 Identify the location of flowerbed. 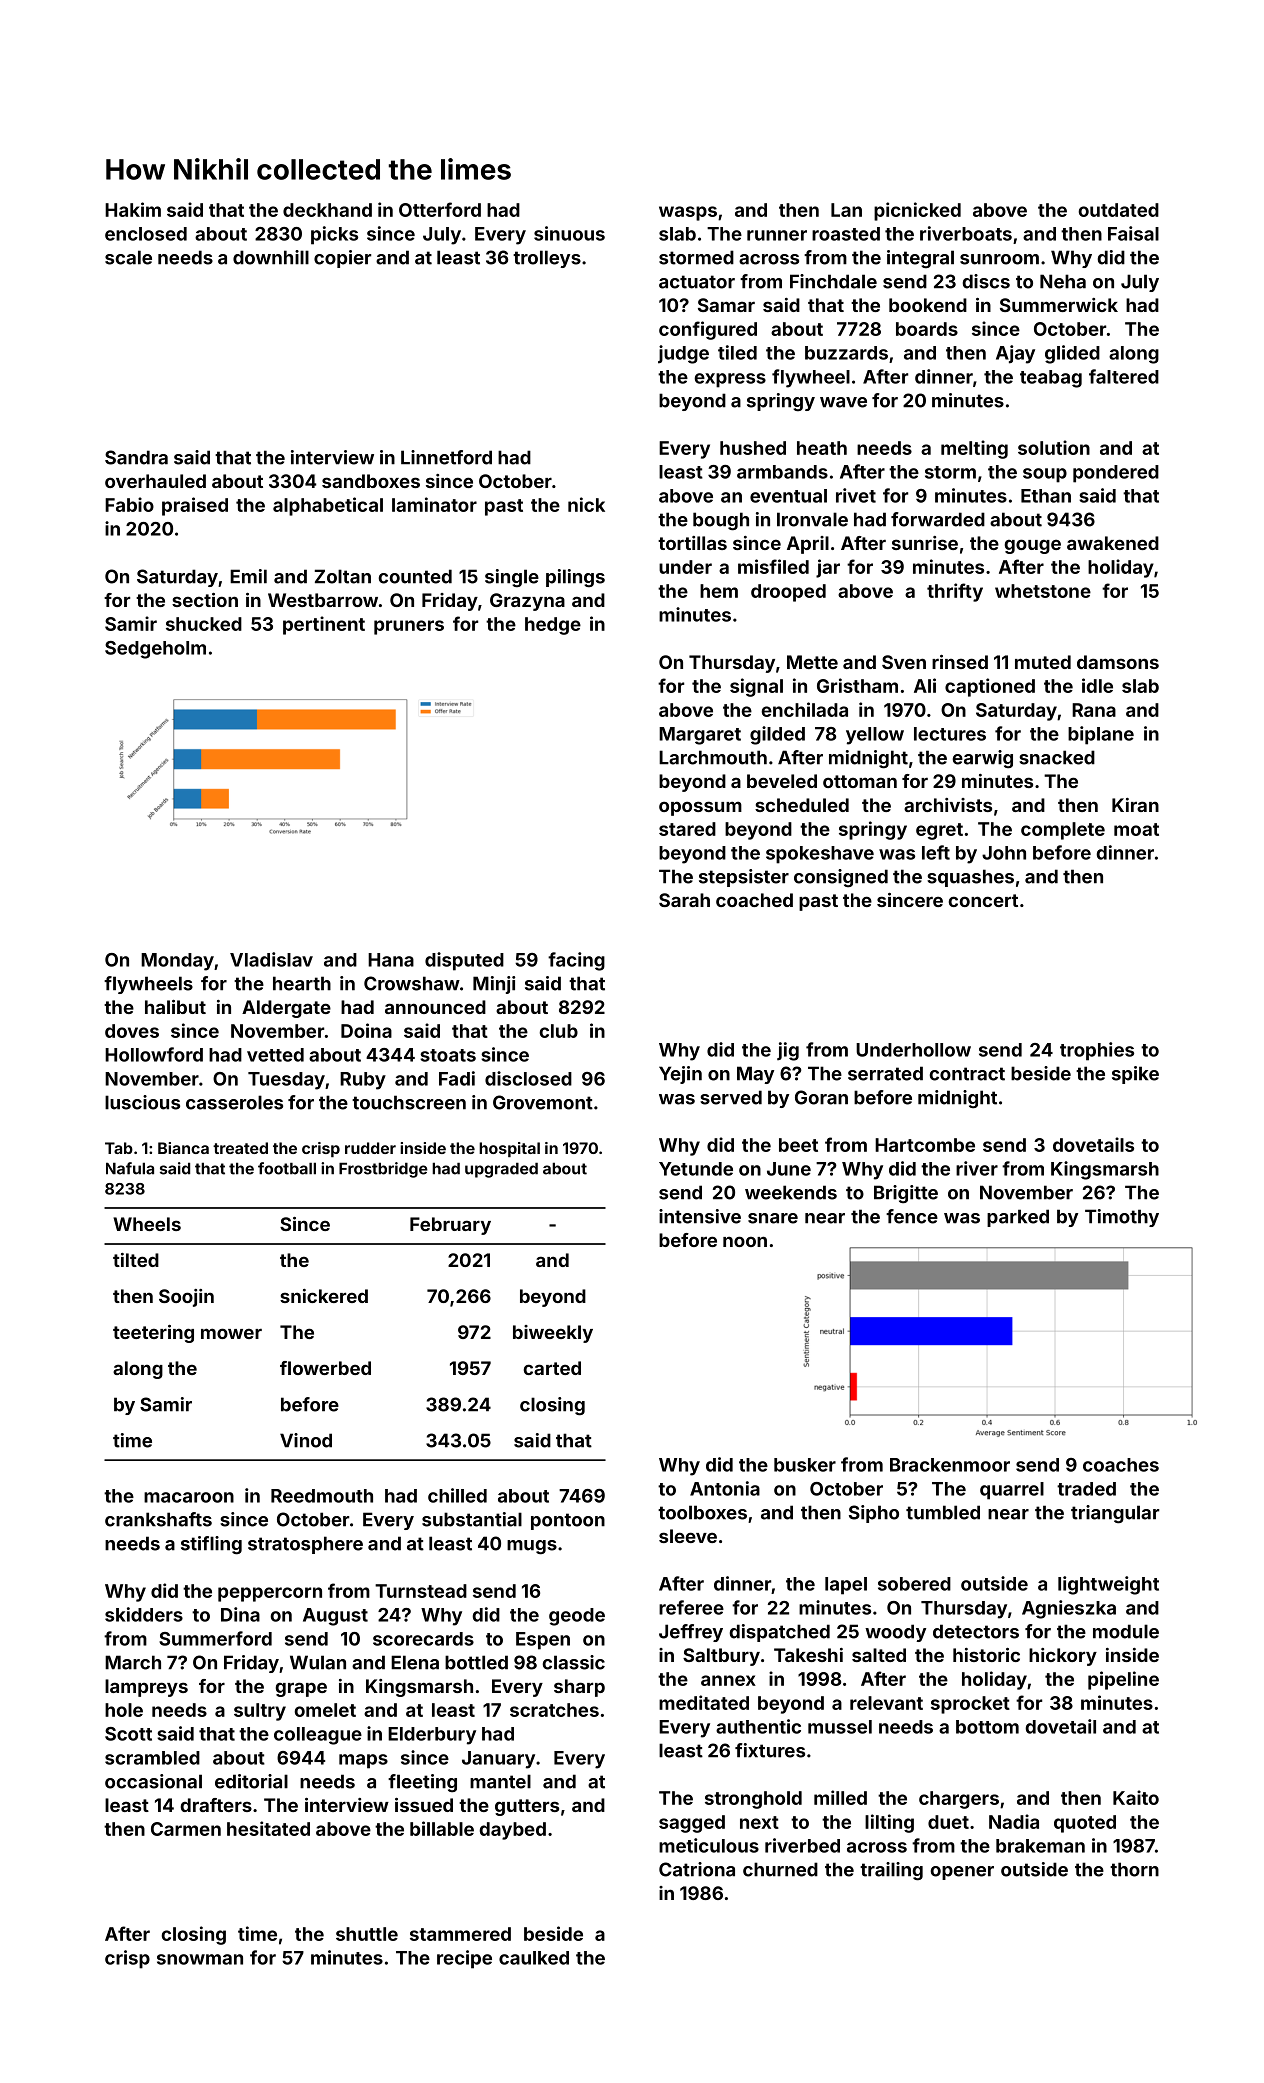
(325, 1368).
